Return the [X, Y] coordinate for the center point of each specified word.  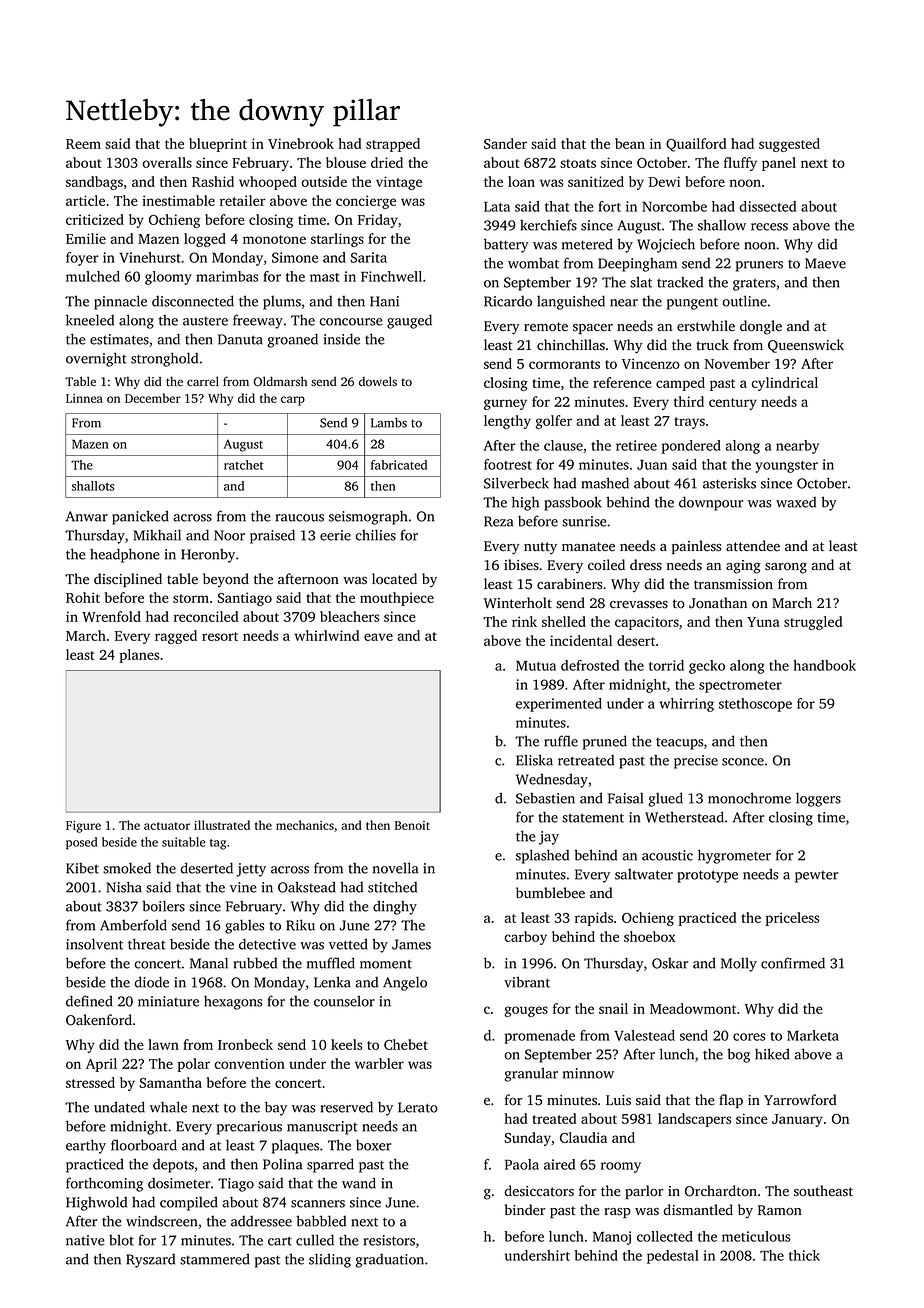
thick [804, 1255]
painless [696, 547]
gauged [409, 321]
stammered [215, 1259]
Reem [83, 144]
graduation [389, 1261]
